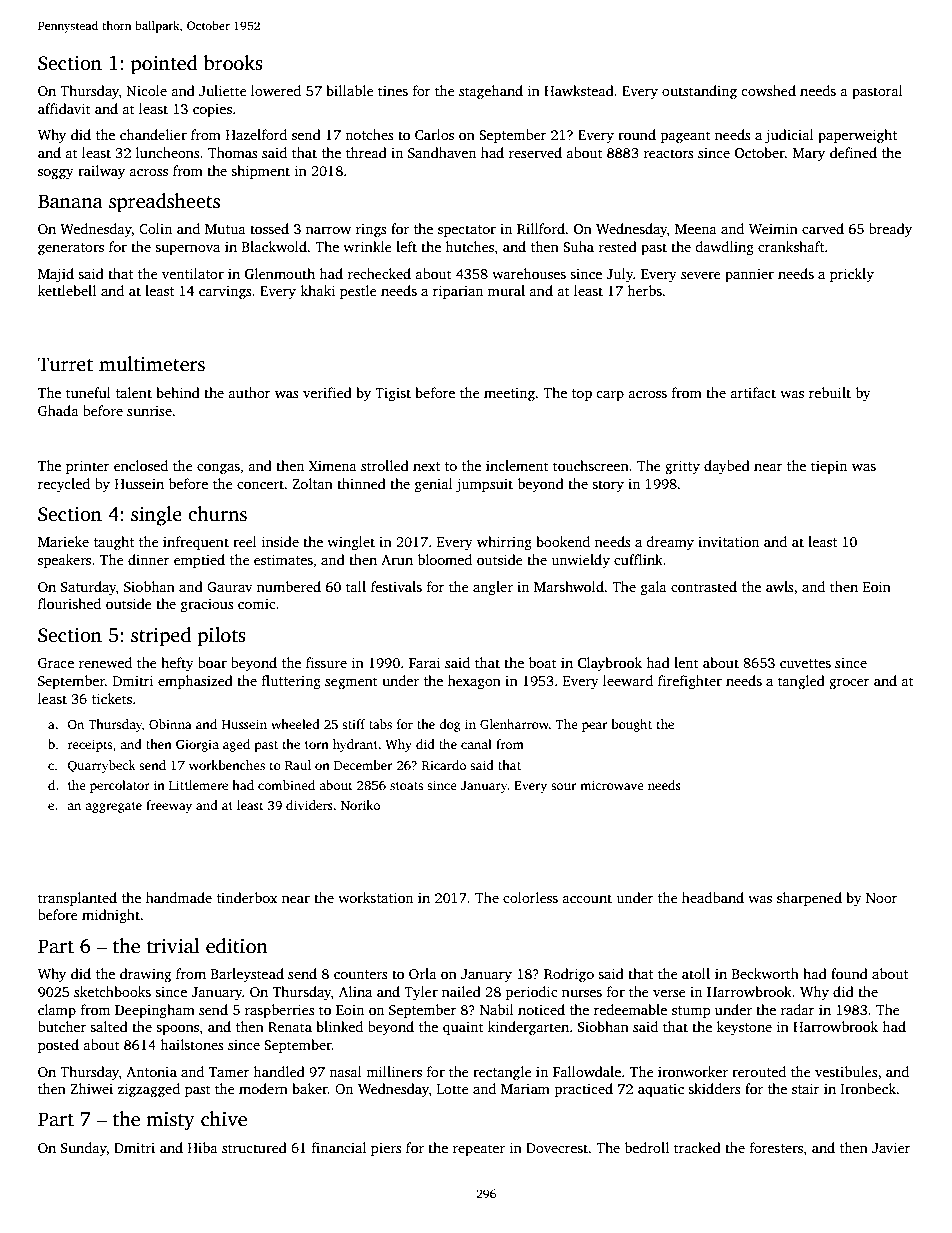  Describe the element at coordinates (753, 392) in the screenshot. I see `artifact` at that location.
